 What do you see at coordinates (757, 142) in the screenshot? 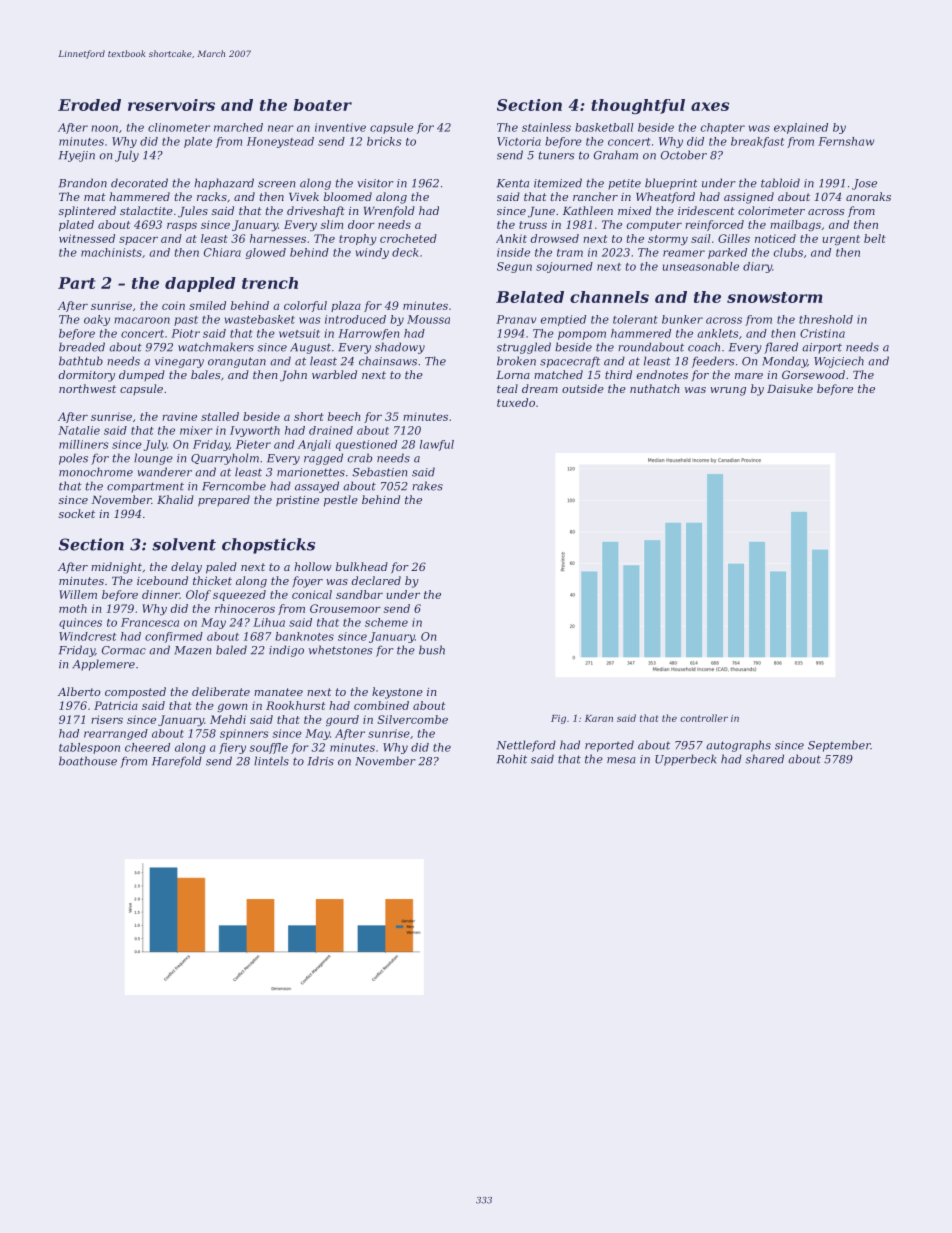
I see `breakfast` at bounding box center [757, 142].
